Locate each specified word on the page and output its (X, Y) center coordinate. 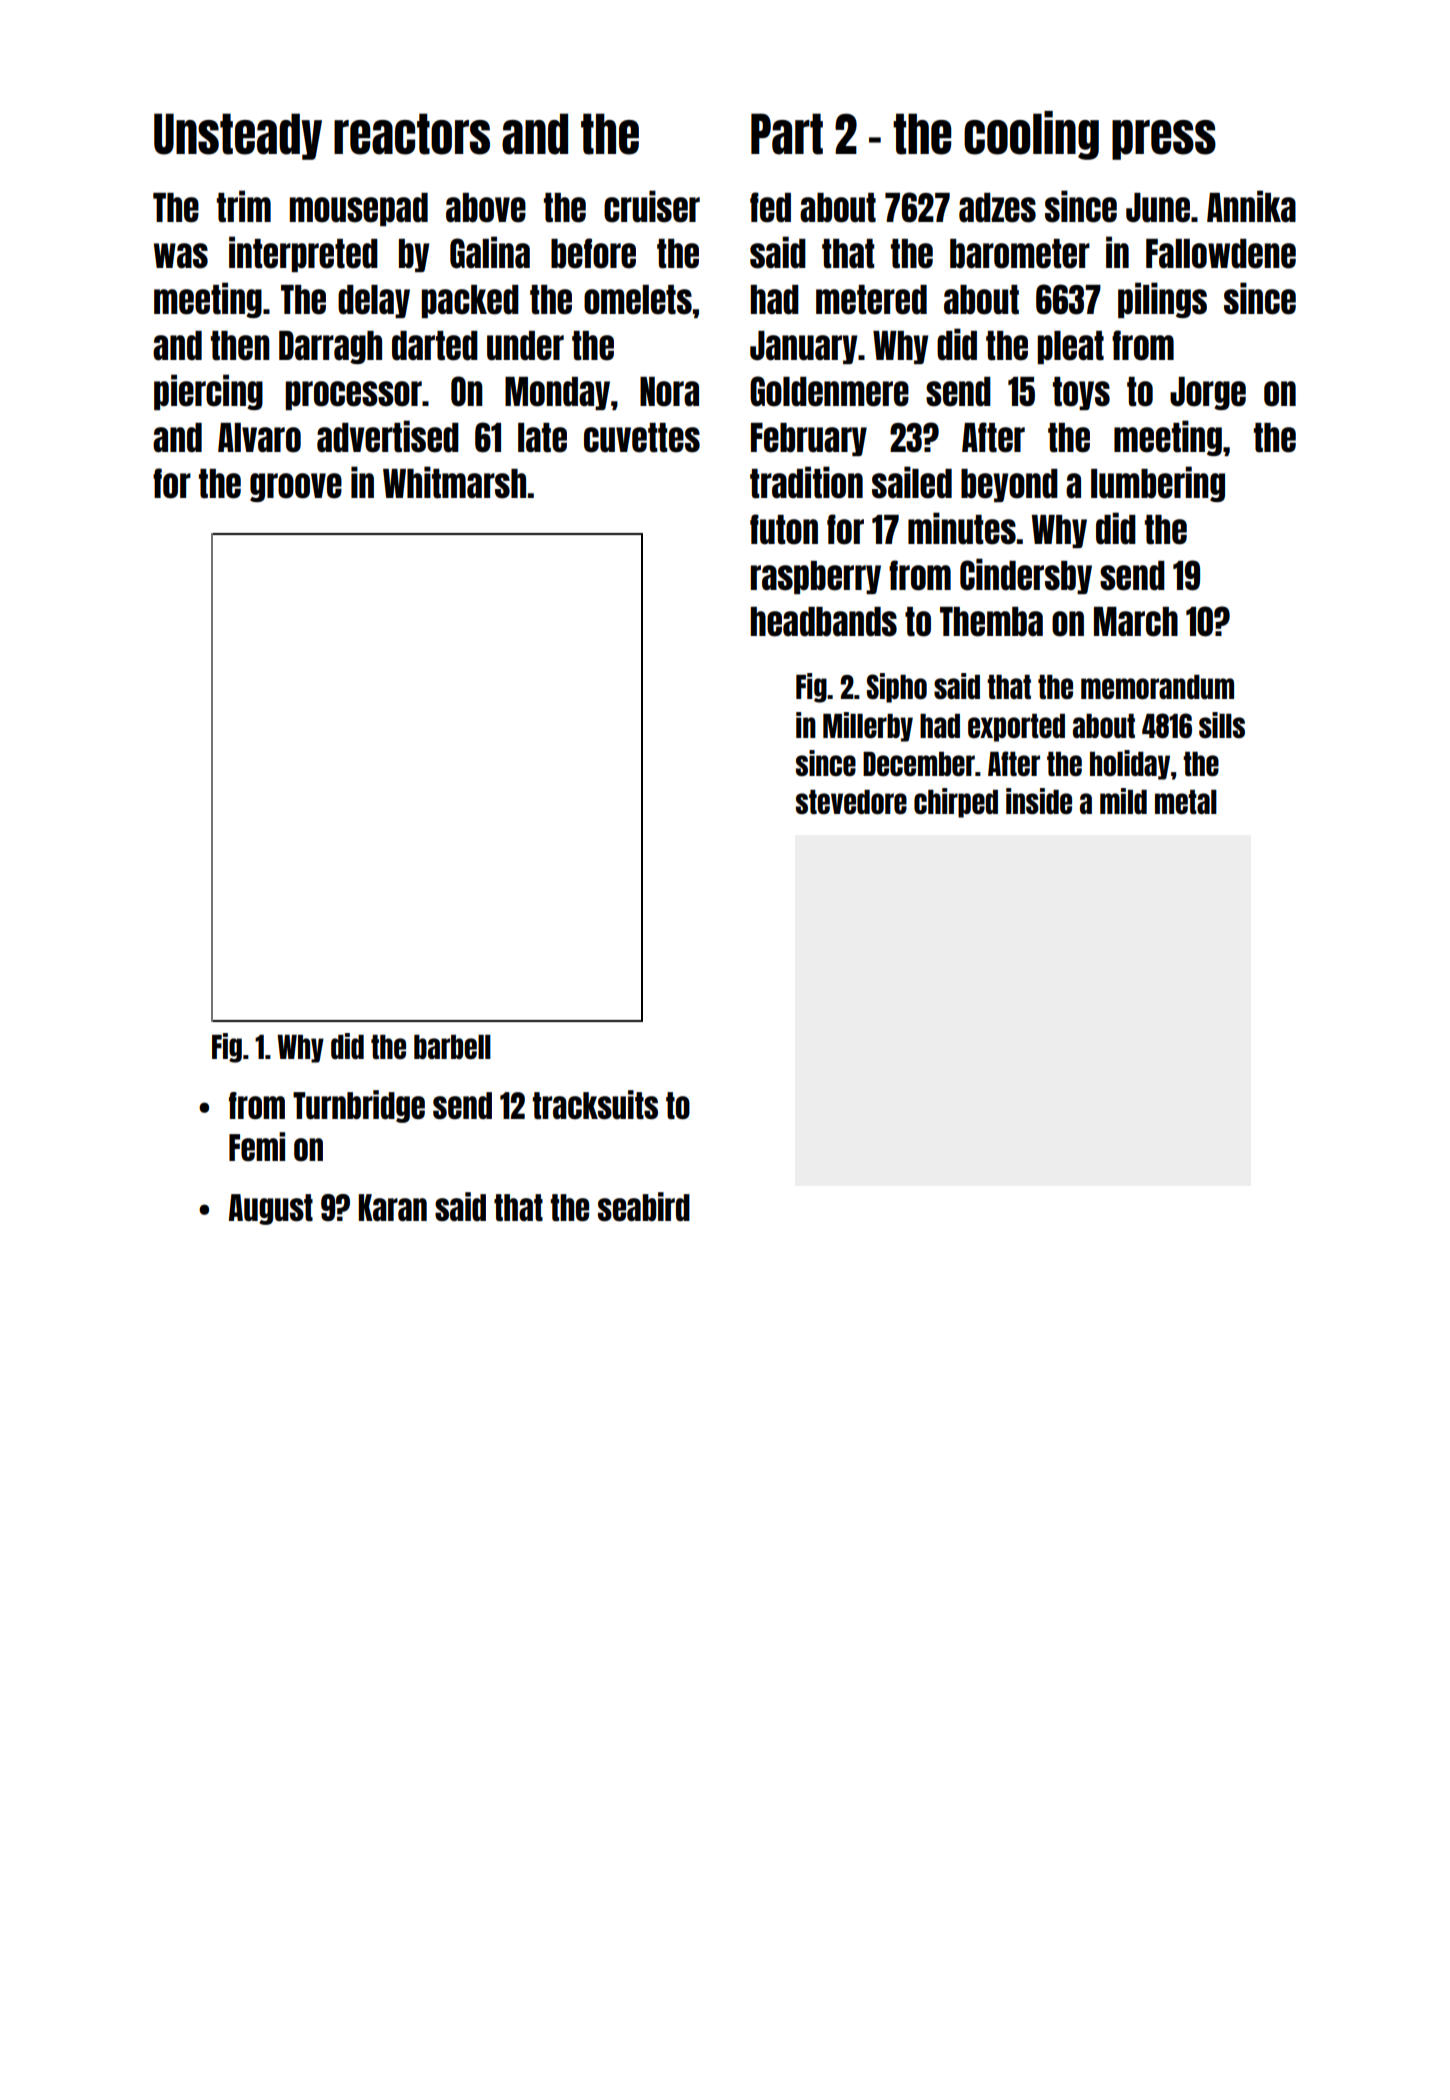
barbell (452, 1047)
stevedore (851, 802)
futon (784, 529)
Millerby (868, 727)
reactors (412, 134)
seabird (644, 1207)
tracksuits (595, 1105)
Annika (1251, 206)
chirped (956, 803)
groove (296, 487)
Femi (257, 1146)
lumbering (1158, 484)
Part (787, 134)
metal (1186, 802)
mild (1123, 801)
